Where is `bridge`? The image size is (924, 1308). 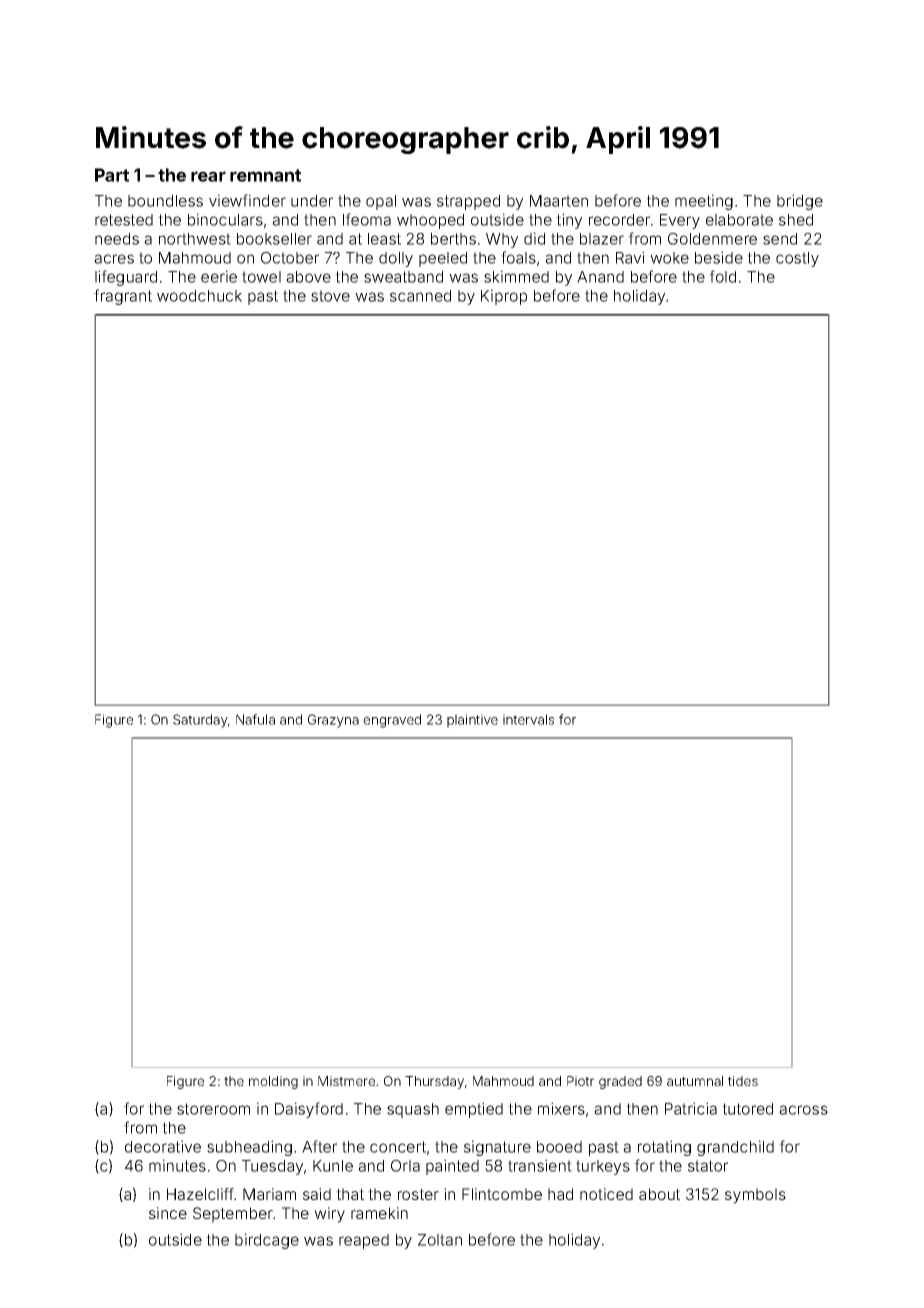 bridge is located at coordinates (800, 202).
